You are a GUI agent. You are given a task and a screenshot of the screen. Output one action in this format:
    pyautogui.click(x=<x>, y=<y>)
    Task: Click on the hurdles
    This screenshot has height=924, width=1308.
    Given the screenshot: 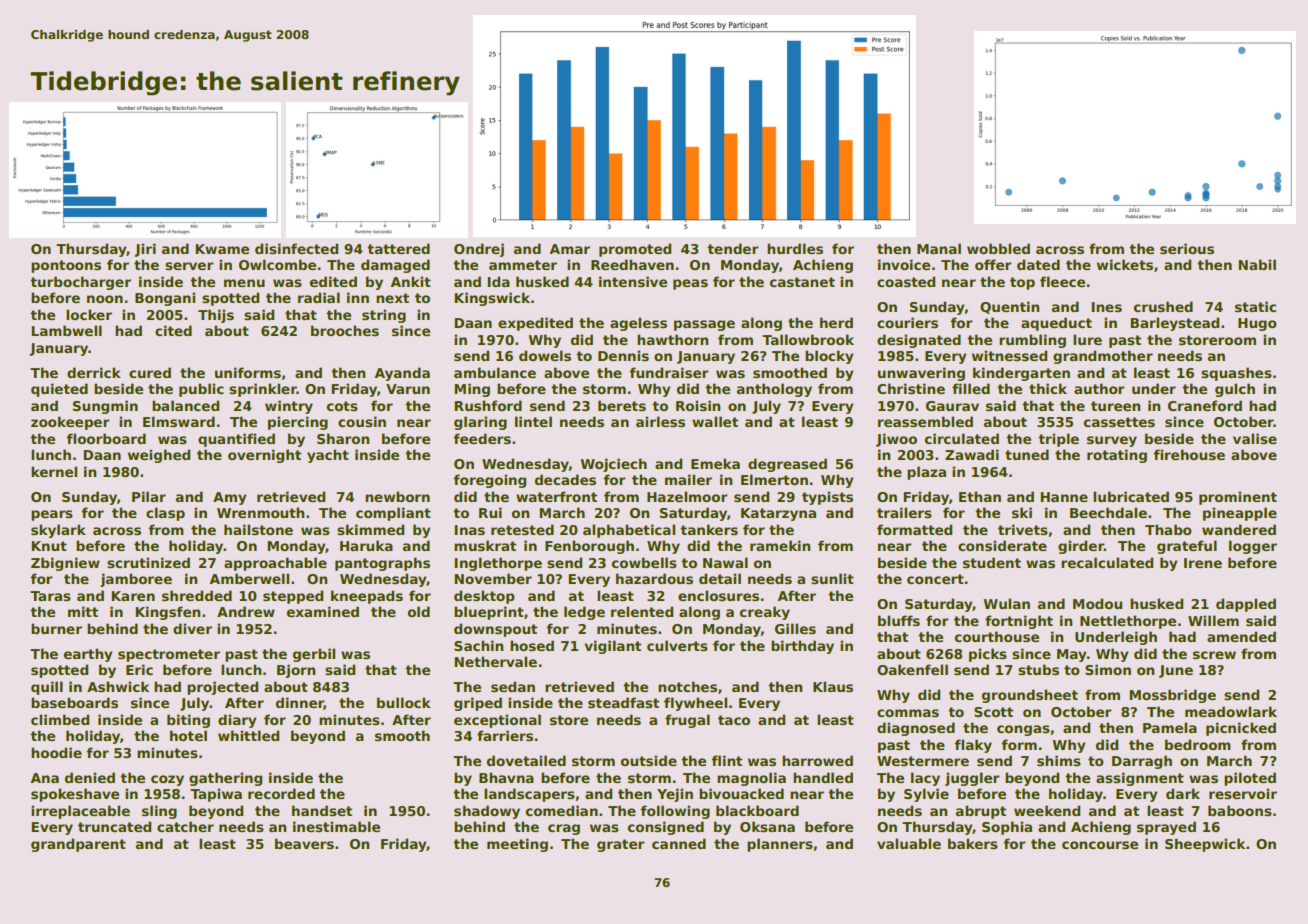 What is the action you would take?
    pyautogui.click(x=795, y=248)
